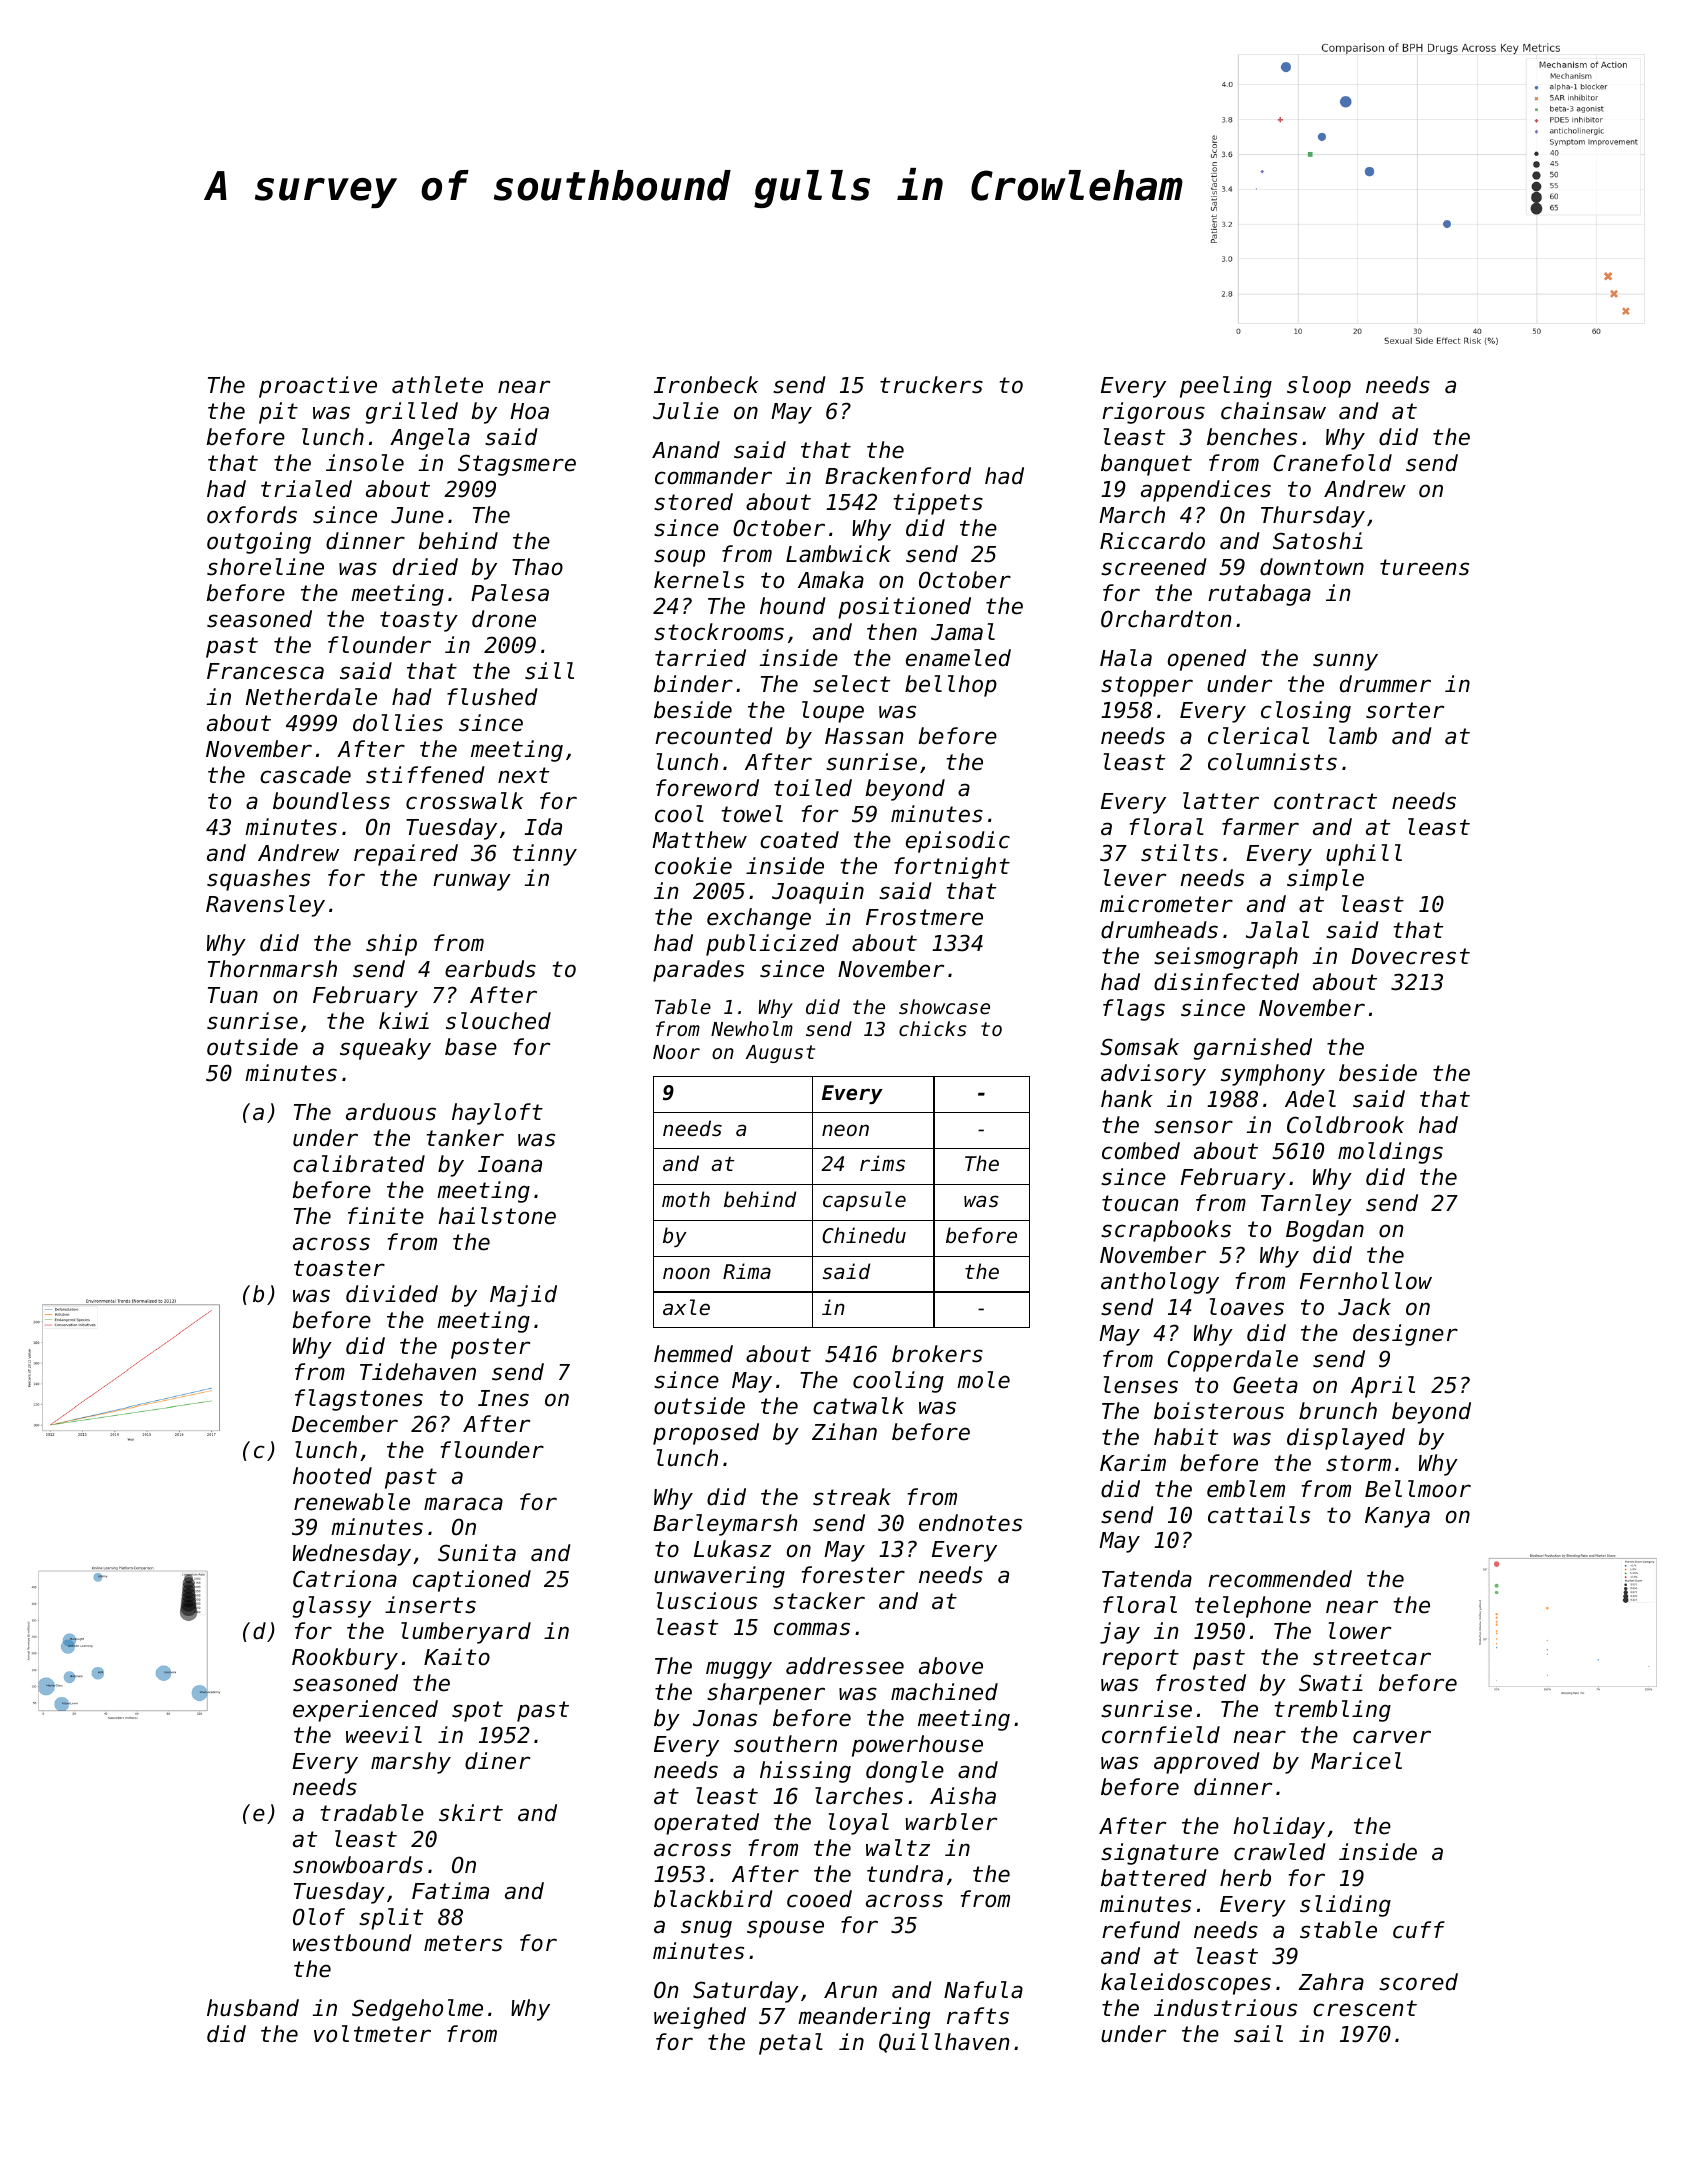 Image resolution: width=1683 pixels, height=2178 pixels. I want to click on Jonas, so click(725, 1718).
